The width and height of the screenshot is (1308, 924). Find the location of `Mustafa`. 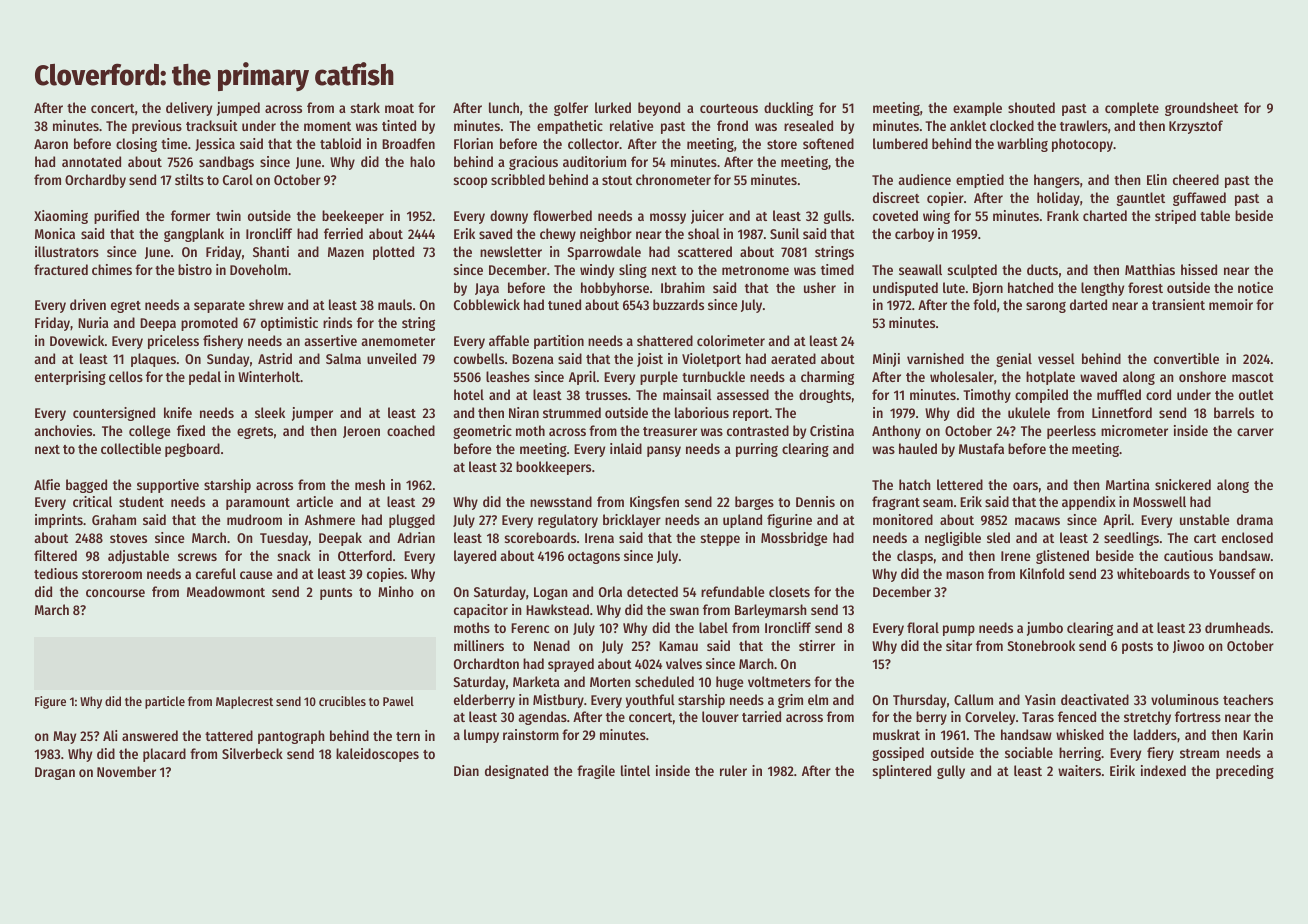

Mustafa is located at coordinates (981, 448).
